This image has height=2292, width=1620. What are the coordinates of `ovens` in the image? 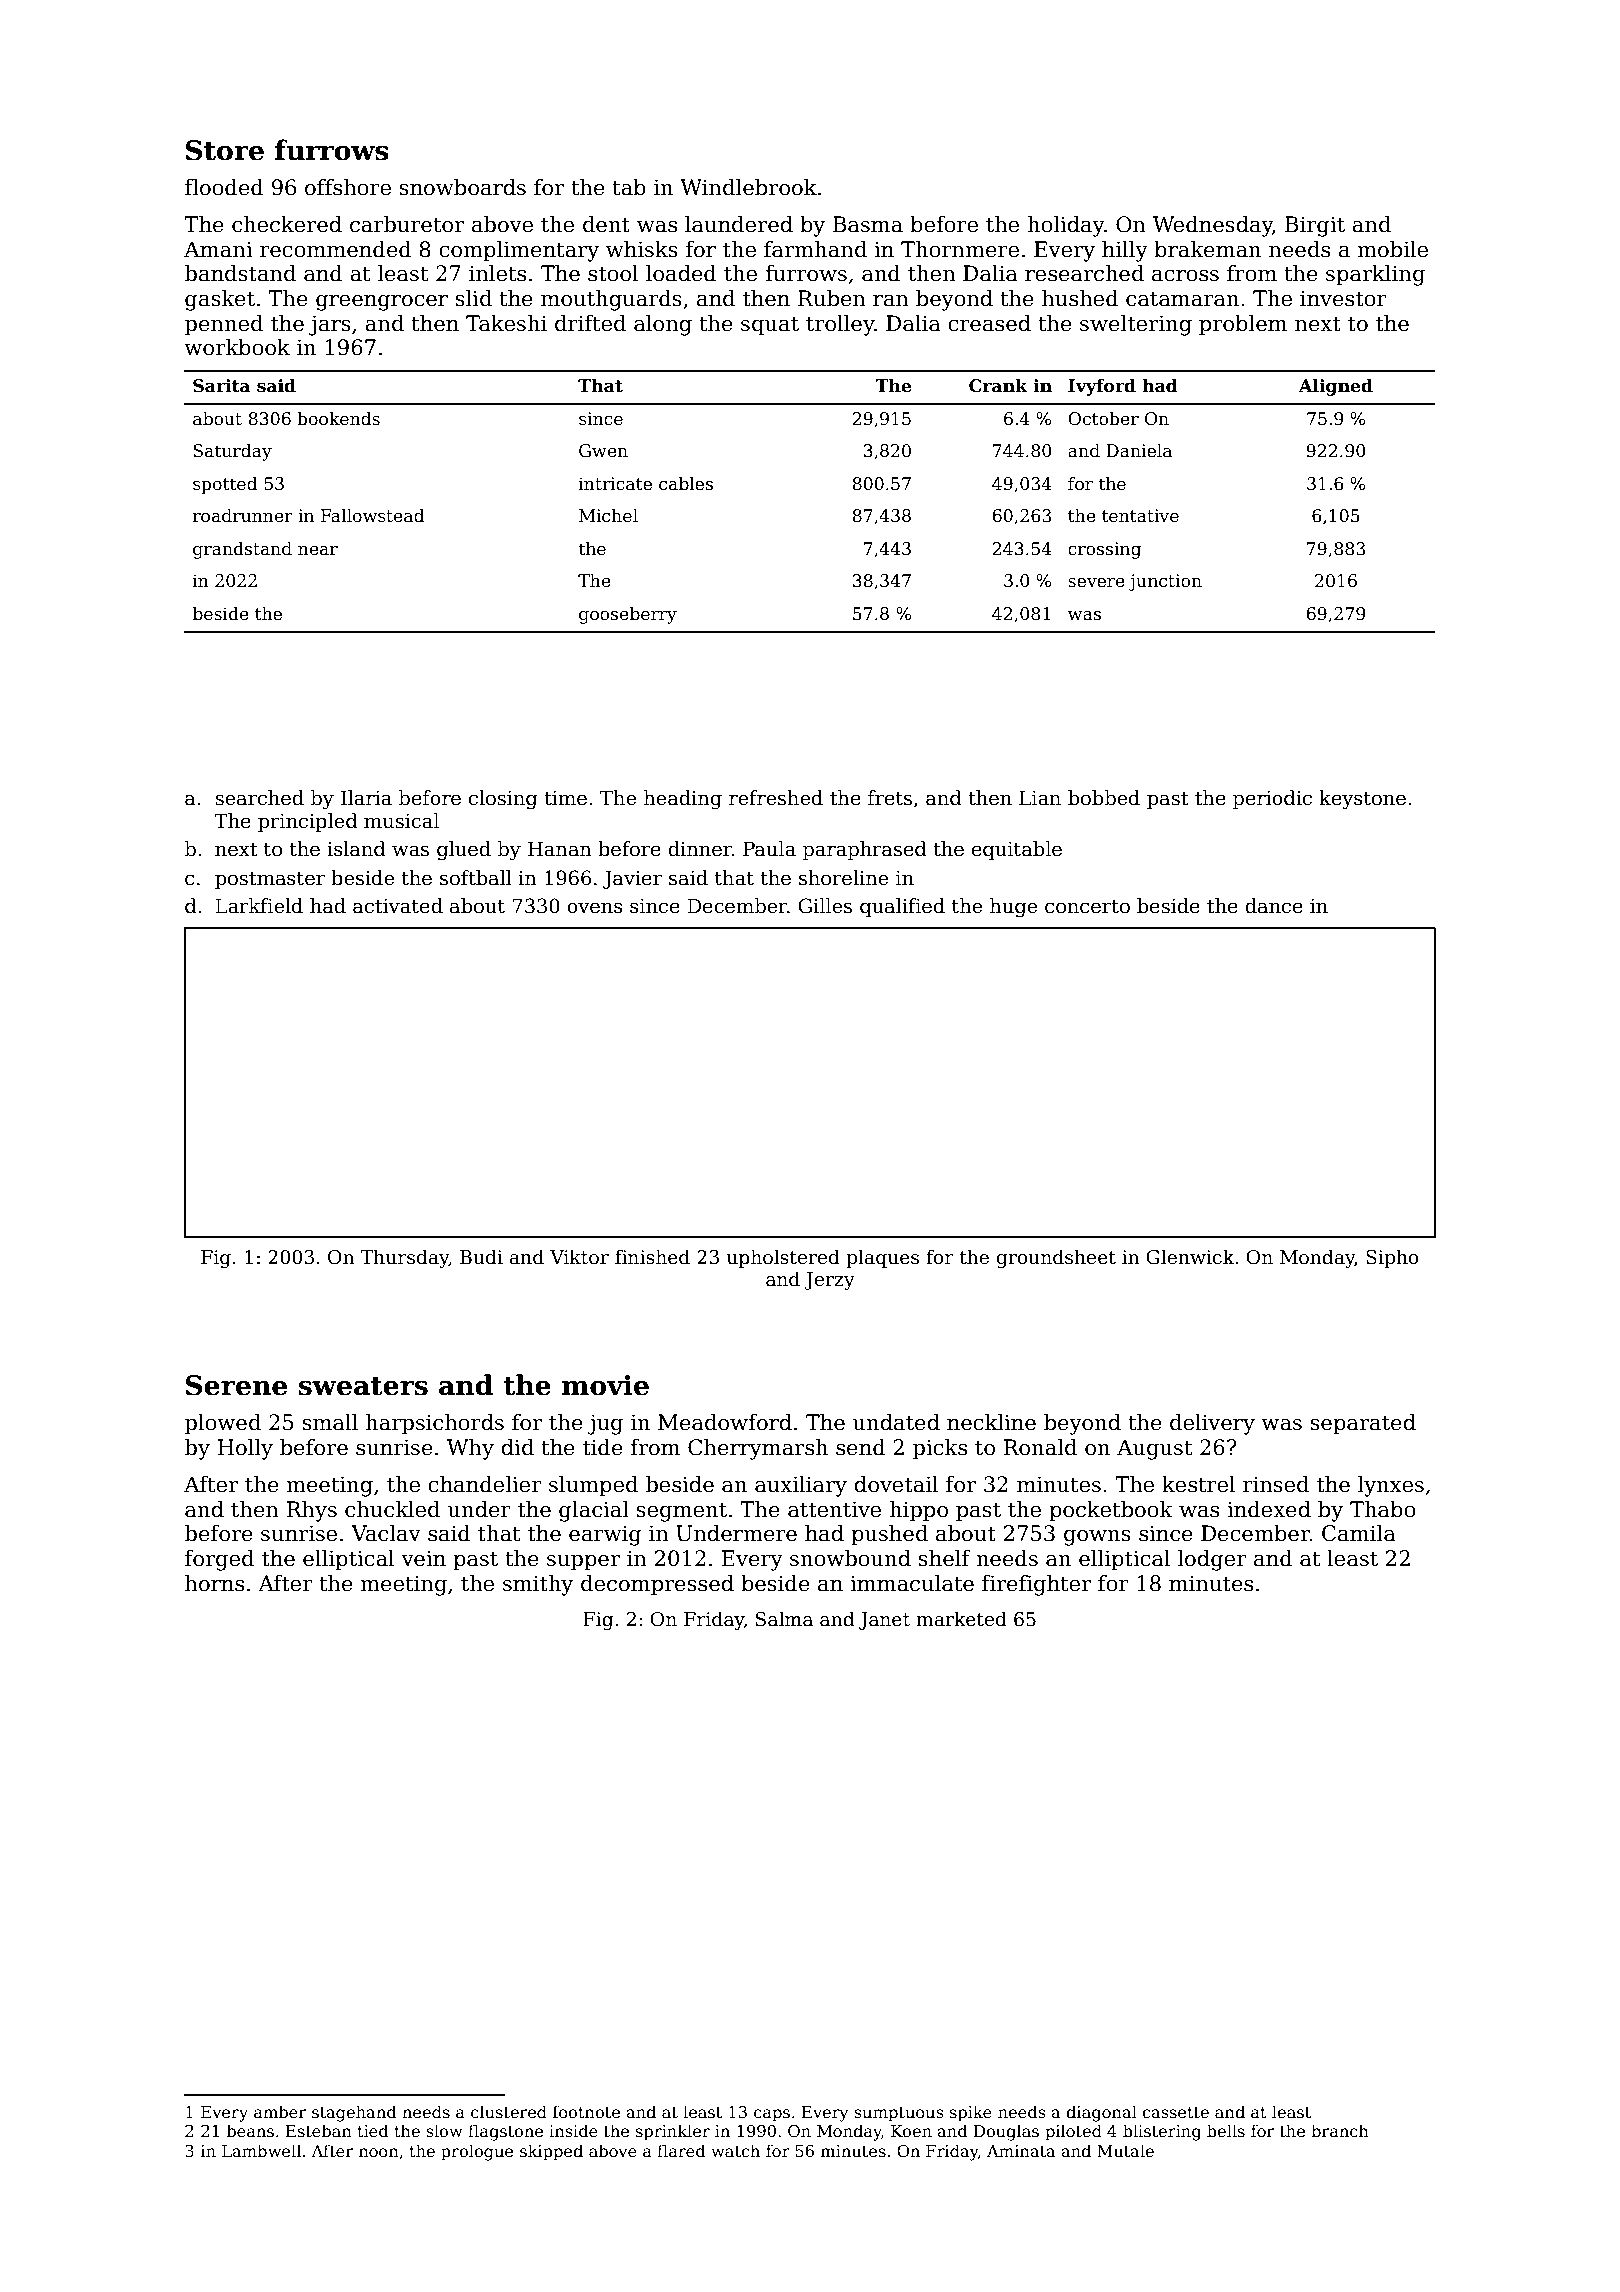 It's located at (595, 908).
